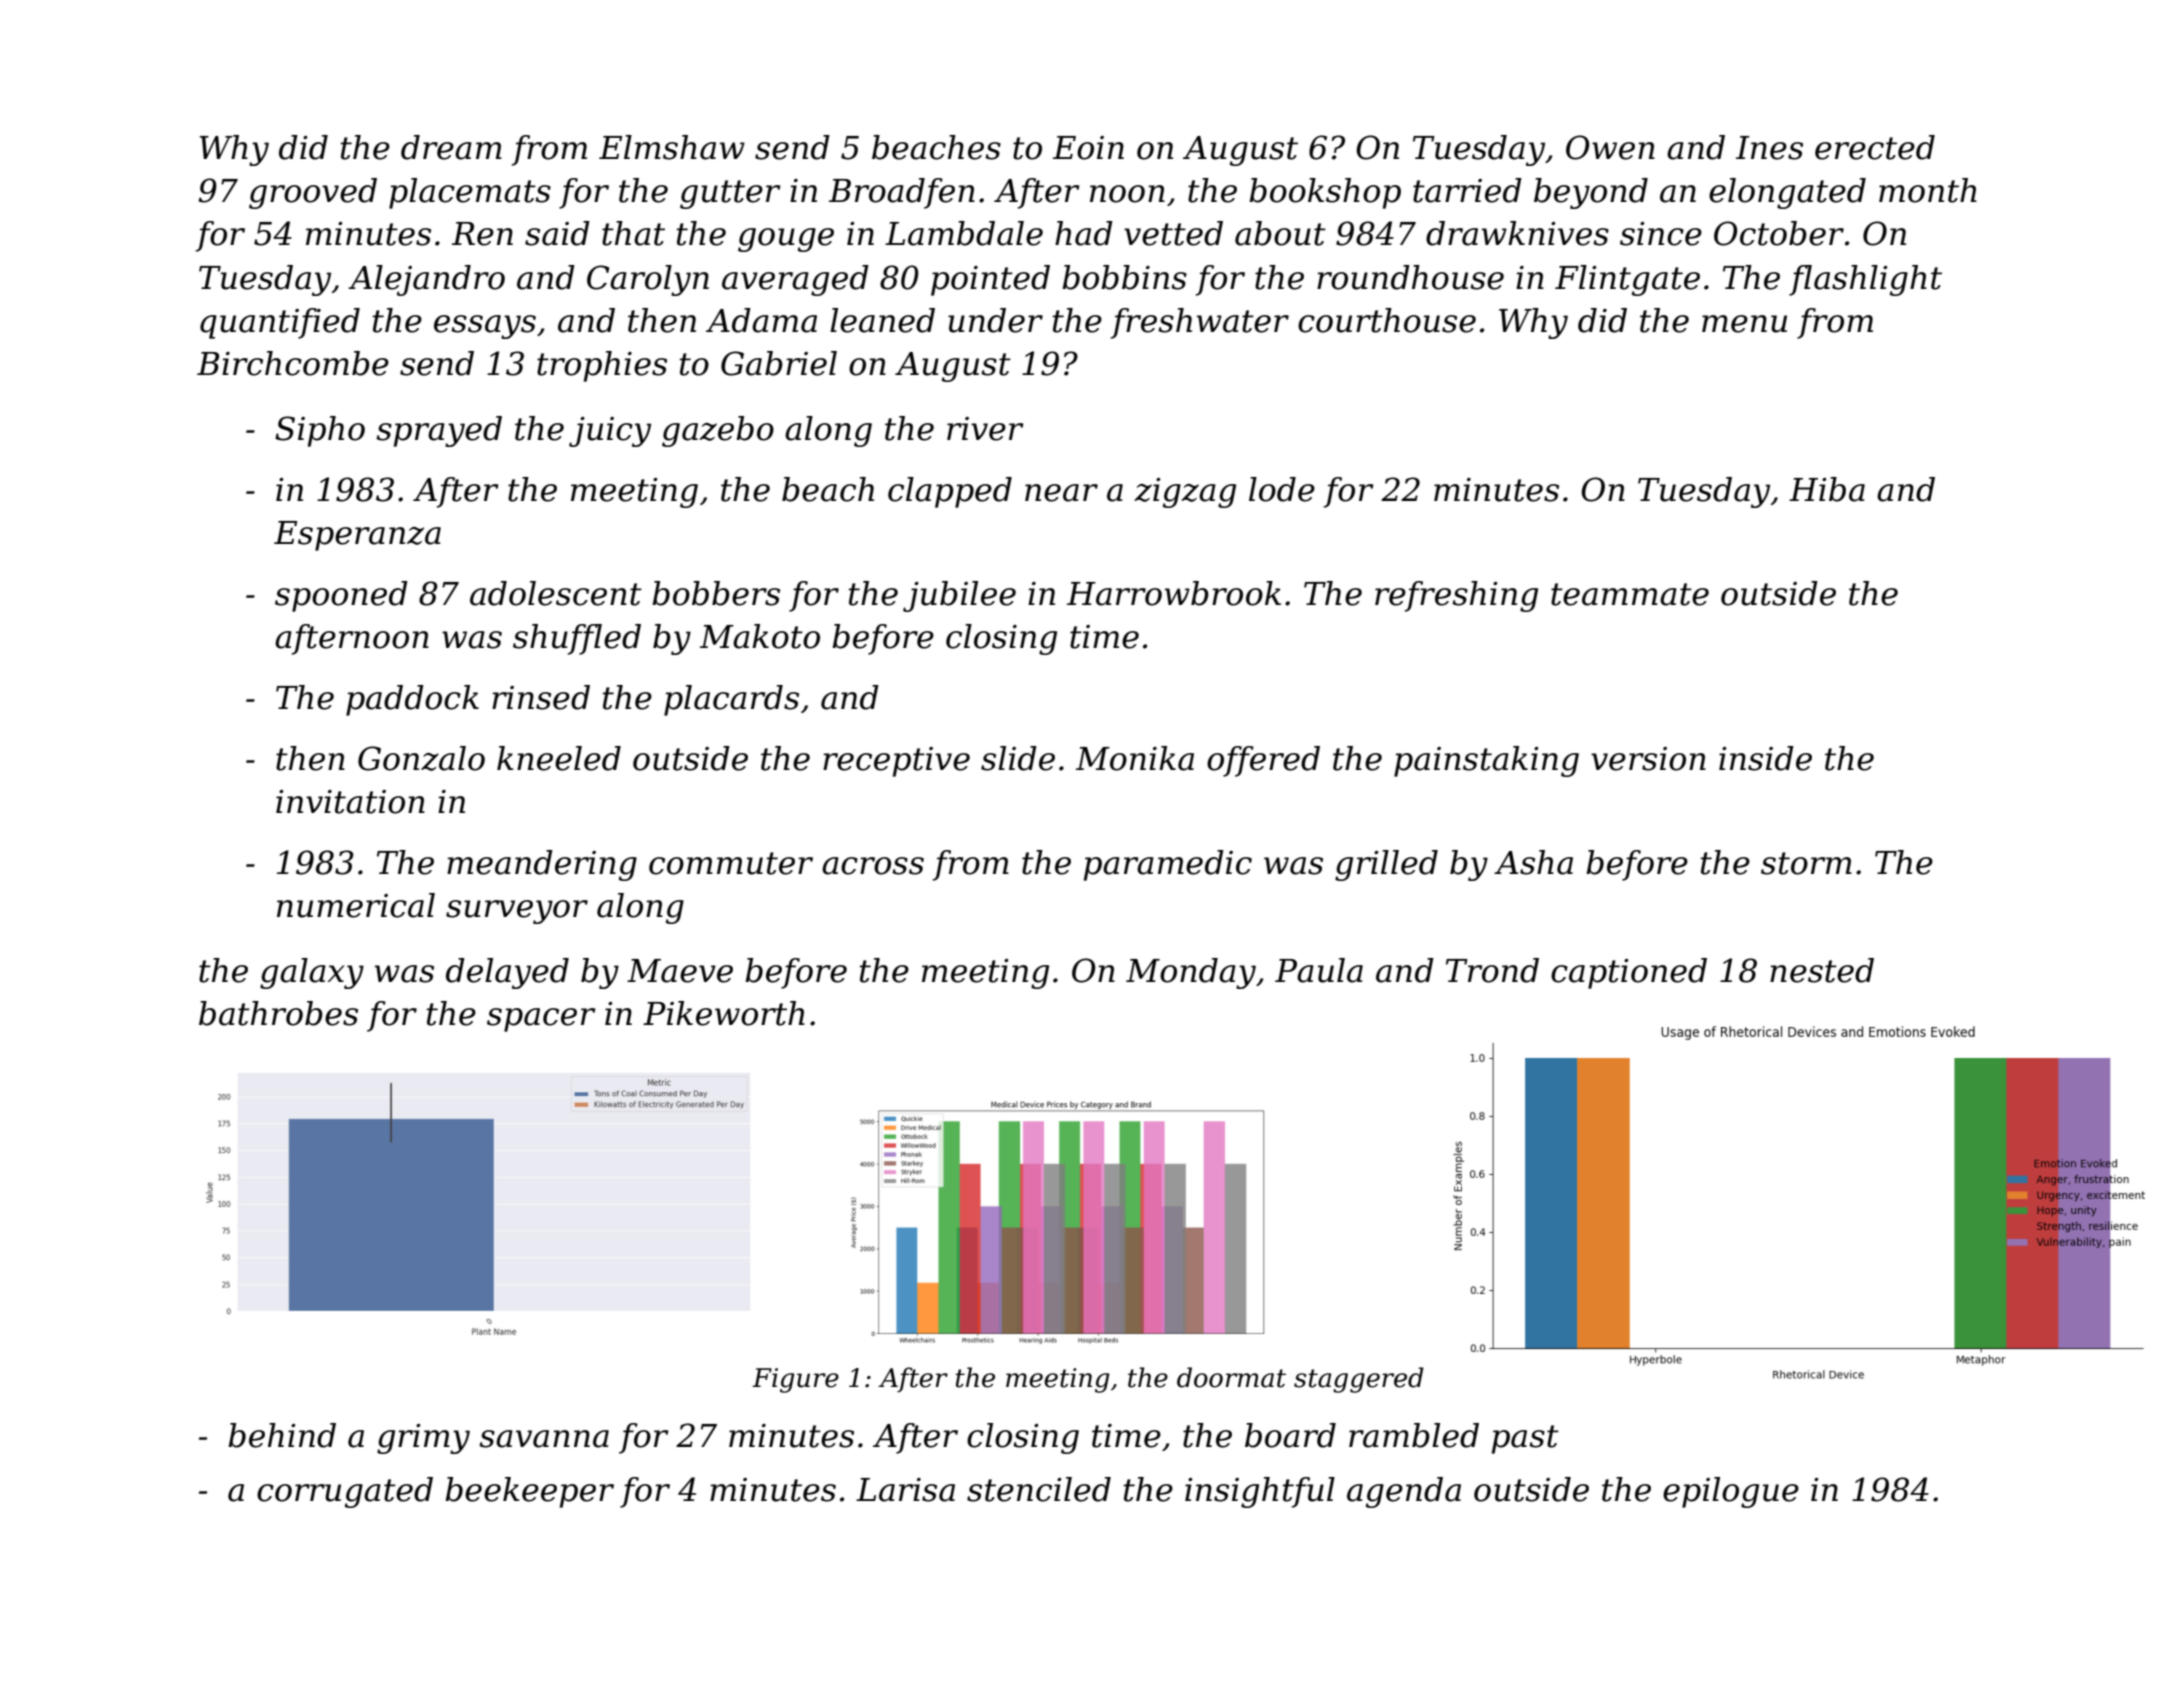 The width and height of the screenshot is (2178, 1683). Describe the element at coordinates (1168, 865) in the screenshot. I see `paramedic` at that location.
